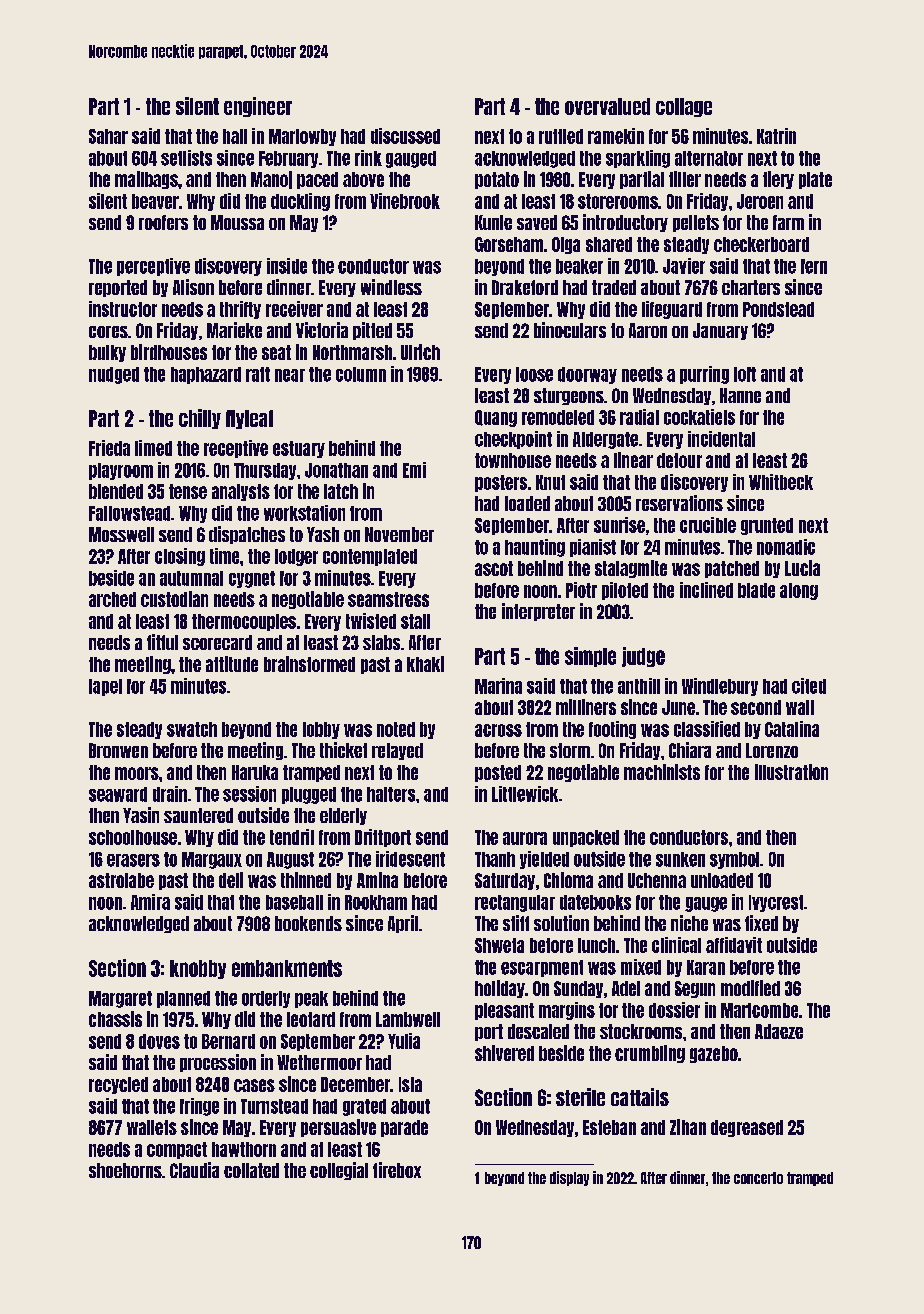 This image has height=1314, width=924. What do you see at coordinates (287, 968) in the image?
I see `embankments` at bounding box center [287, 968].
